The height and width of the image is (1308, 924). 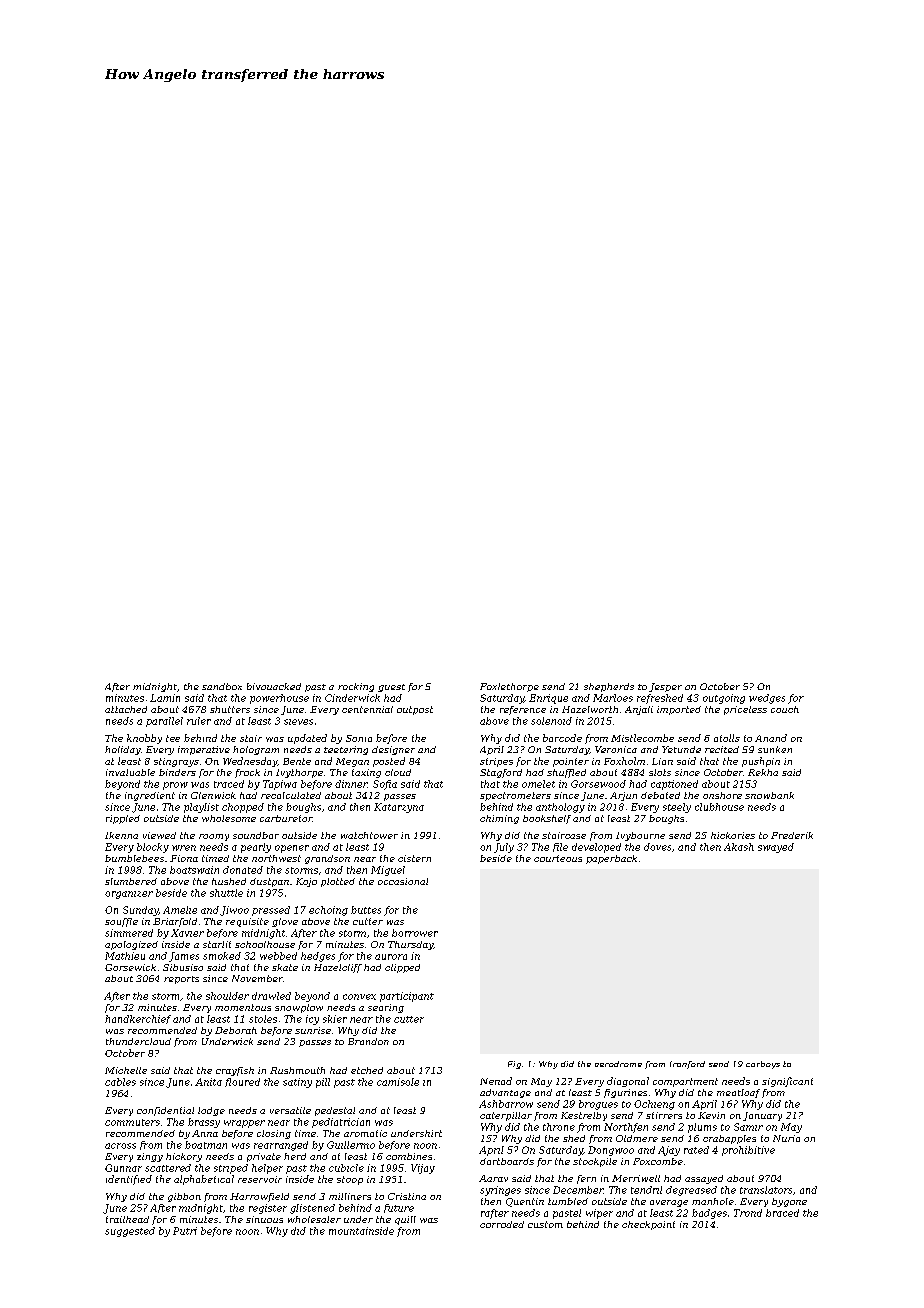 What do you see at coordinates (415, 933) in the image?
I see `borrower` at bounding box center [415, 933].
